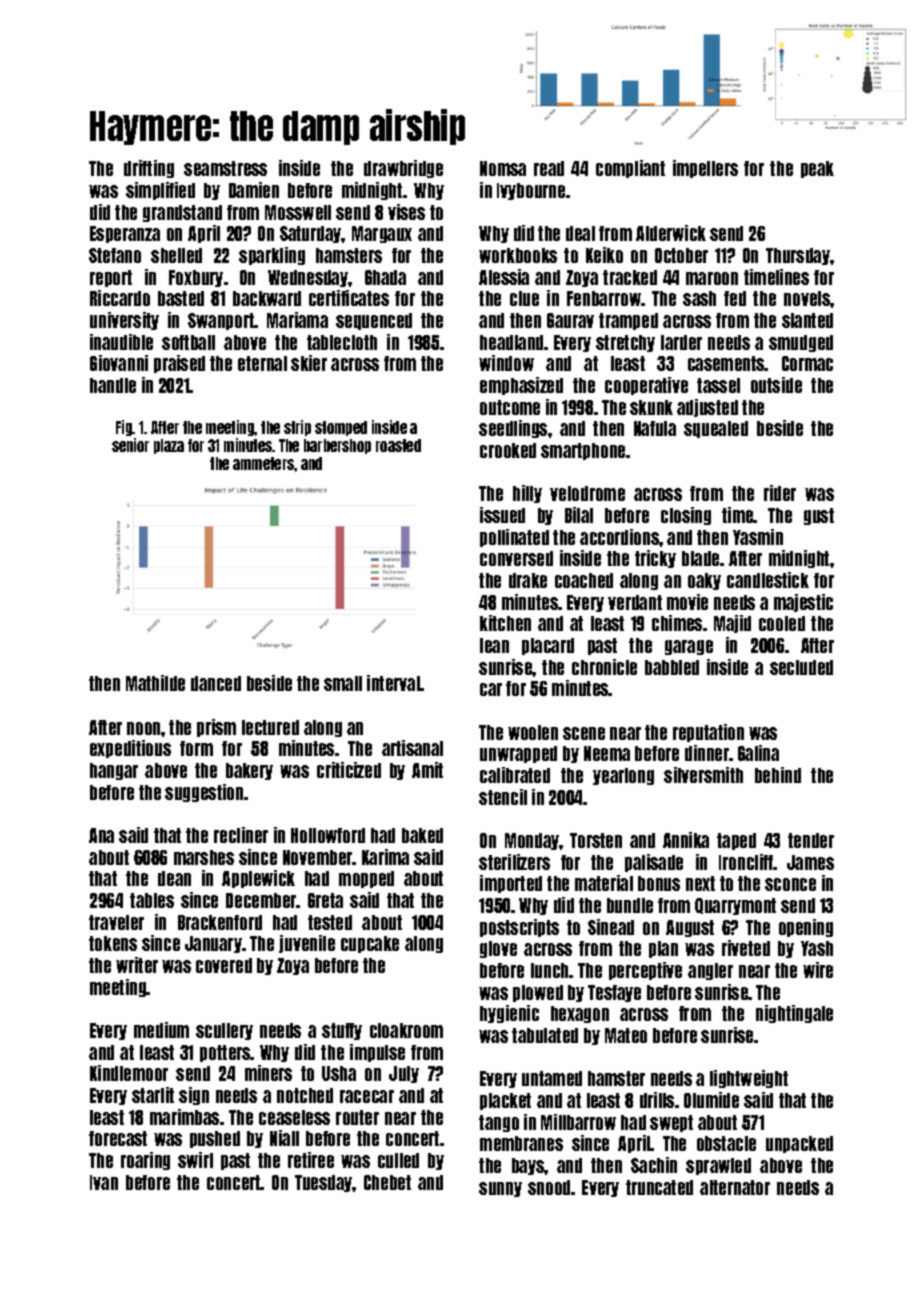 The height and width of the page is (1308, 924). Describe the element at coordinates (104, 1182) in the page. I see `Ivan` at that location.
